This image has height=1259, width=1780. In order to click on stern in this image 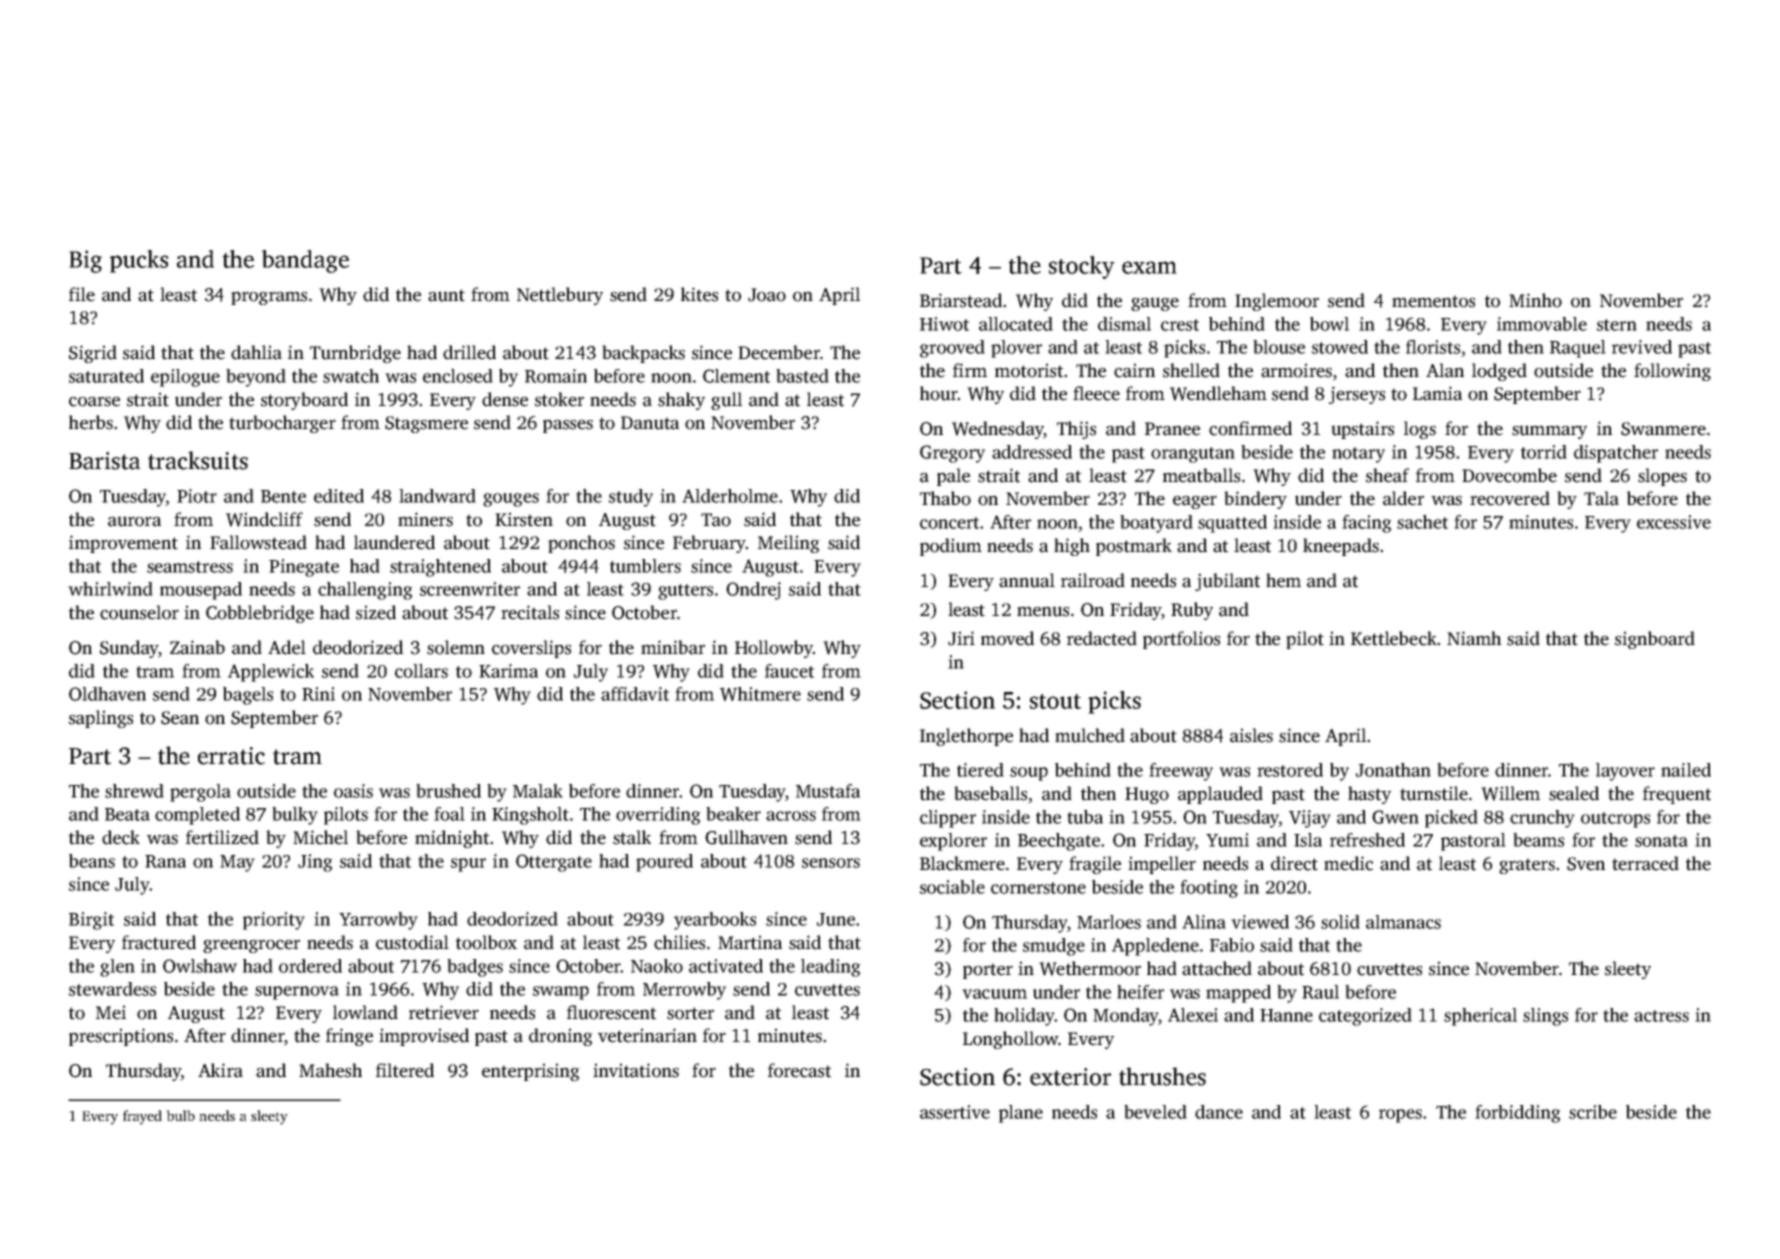, I will do `click(1617, 325)`.
